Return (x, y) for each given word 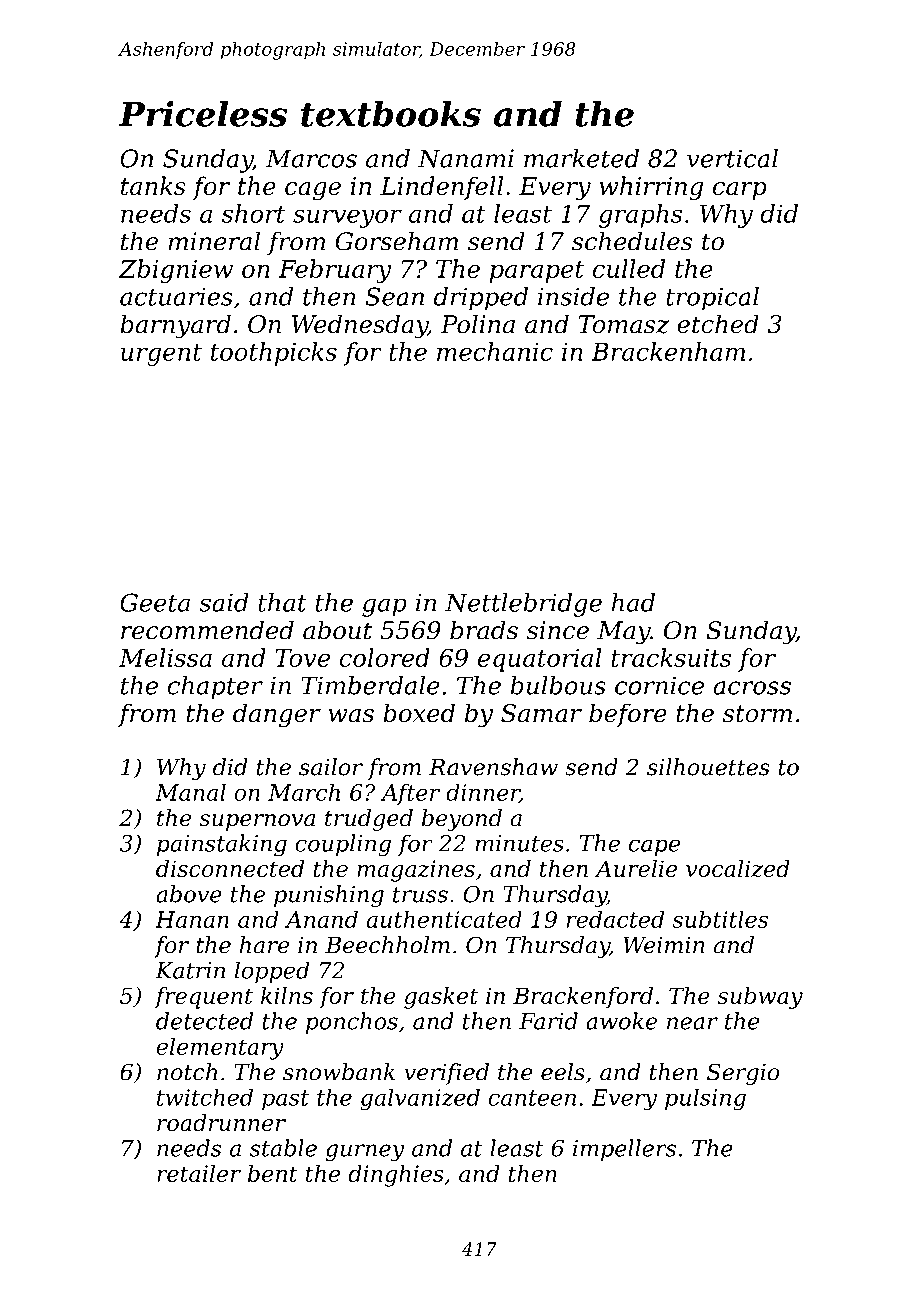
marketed (581, 158)
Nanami (466, 158)
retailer (199, 1173)
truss (420, 895)
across (752, 688)
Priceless (203, 114)
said (224, 602)
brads (484, 630)
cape (654, 847)
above (189, 894)
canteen (532, 1098)
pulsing (705, 1099)
